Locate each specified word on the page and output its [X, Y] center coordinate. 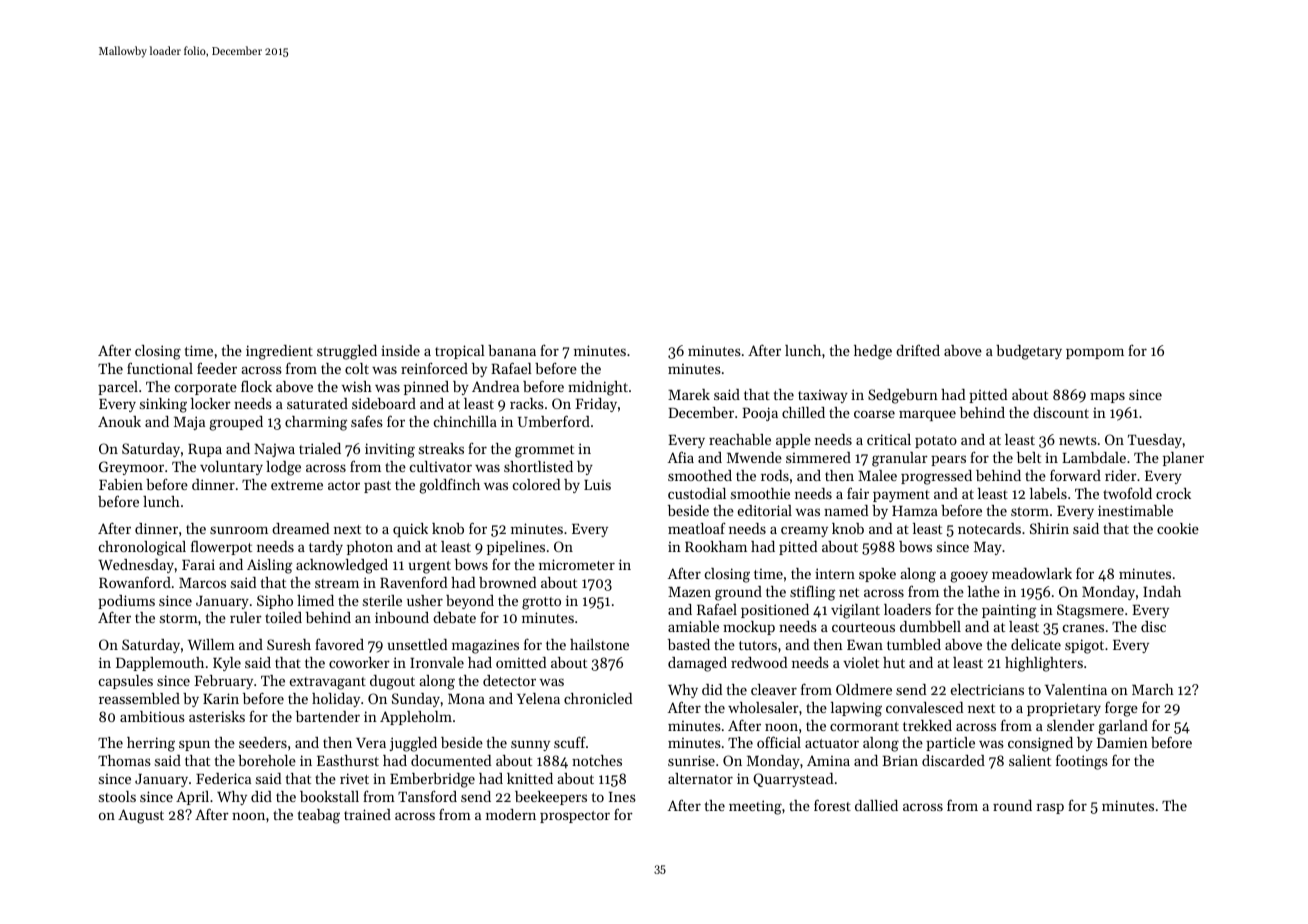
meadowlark [1032, 573]
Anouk [119, 421]
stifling [812, 593]
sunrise [691, 760]
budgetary [1029, 352]
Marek [689, 394]
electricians [987, 689]
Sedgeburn [903, 396]
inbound [402, 617]
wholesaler [763, 707]
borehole [267, 760]
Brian [900, 761]
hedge [873, 352]
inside [400, 350]
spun [194, 746]
